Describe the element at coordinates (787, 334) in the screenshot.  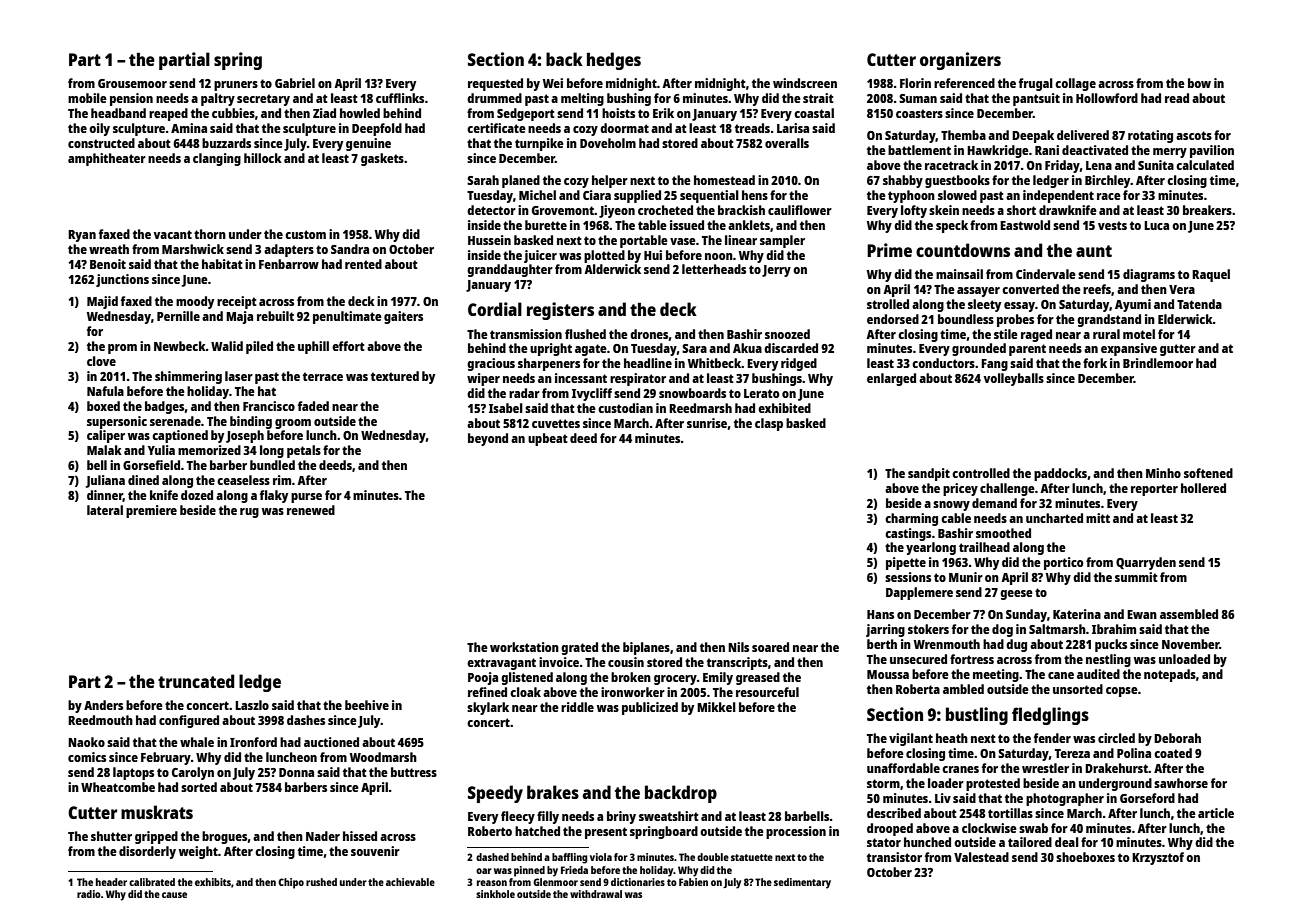
I see `snoozed` at that location.
